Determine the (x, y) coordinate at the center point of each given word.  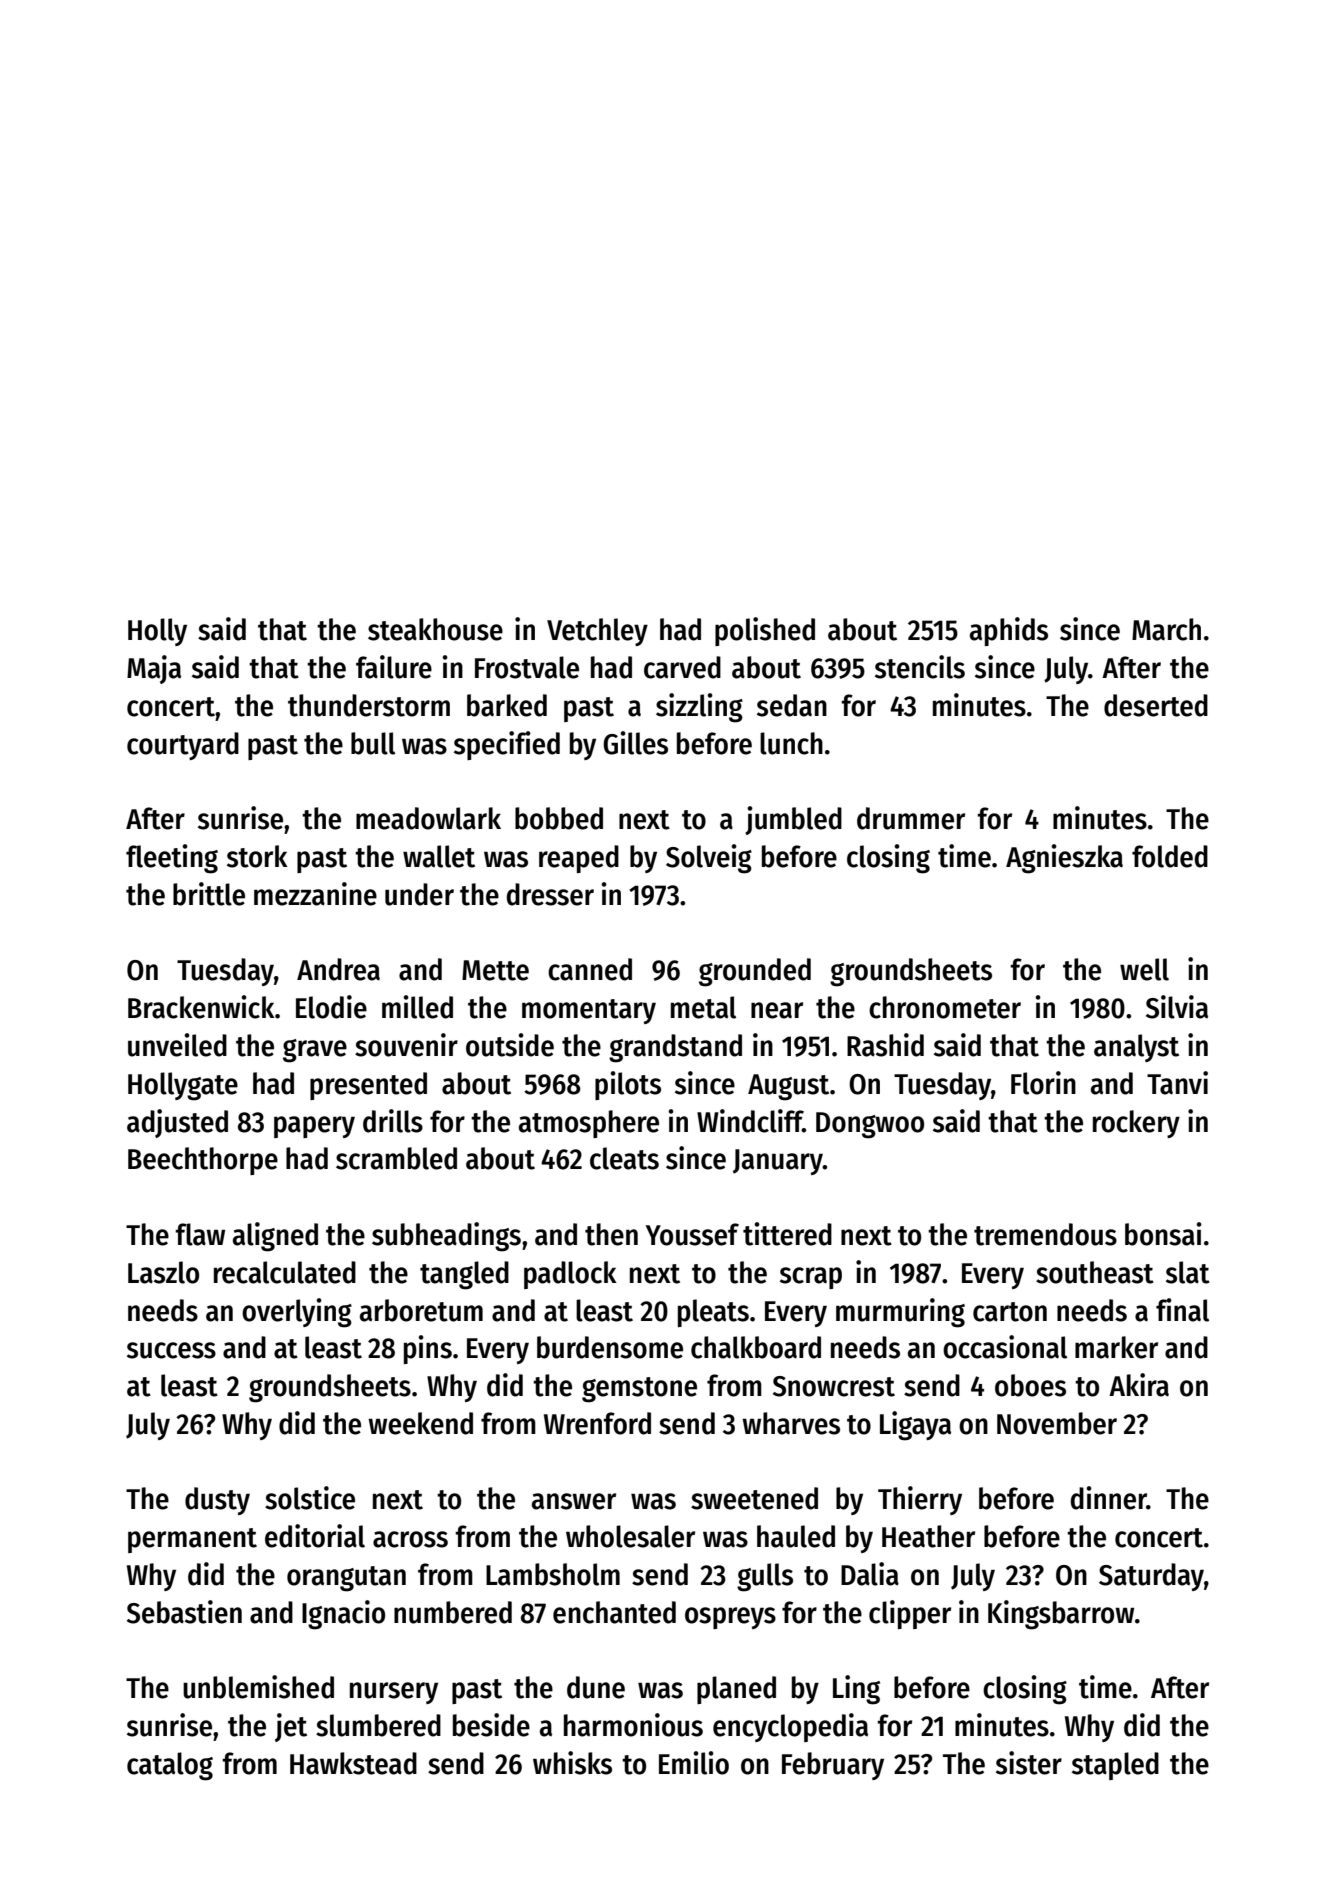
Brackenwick (201, 1007)
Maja (154, 669)
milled (417, 1007)
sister (1029, 1763)
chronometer (945, 1007)
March (1166, 629)
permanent (192, 1540)
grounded (755, 972)
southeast (1095, 1272)
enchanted (614, 1612)
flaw (200, 1234)
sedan (792, 705)
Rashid (885, 1045)
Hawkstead (353, 1763)
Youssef (692, 1234)
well (1144, 969)
